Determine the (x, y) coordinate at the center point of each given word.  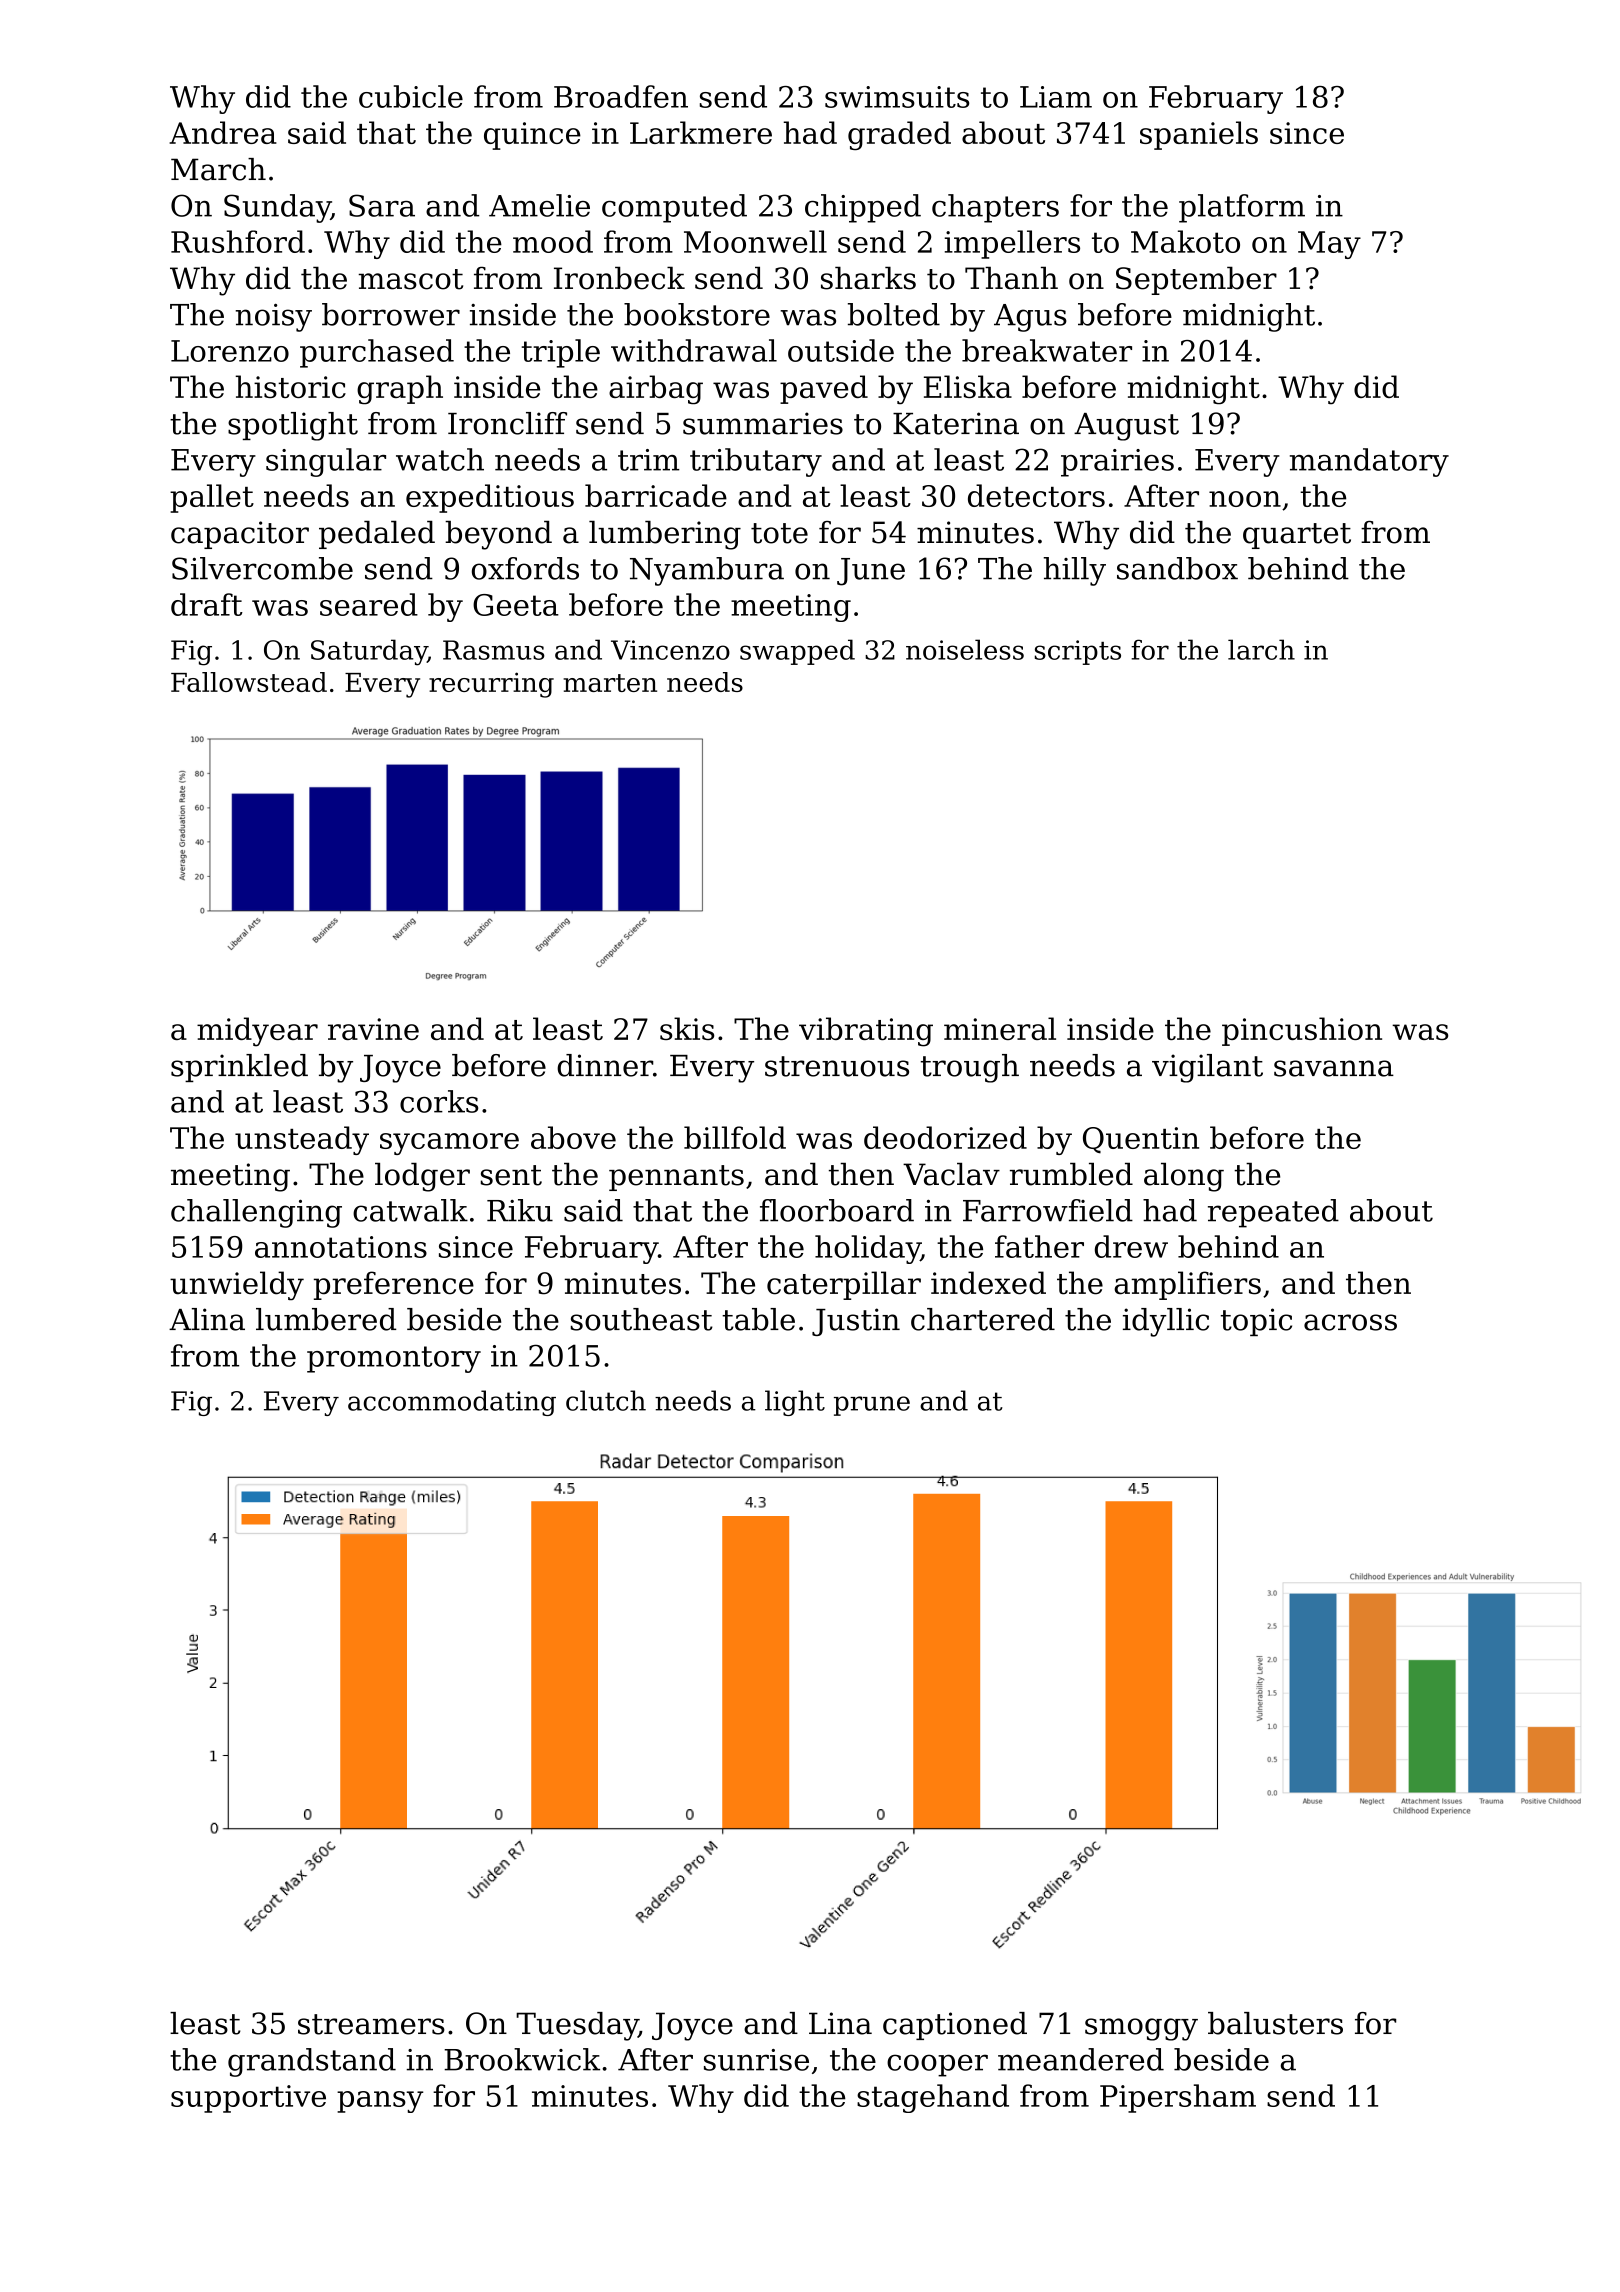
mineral (1000, 1028)
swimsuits (897, 97)
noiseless (965, 649)
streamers (371, 2024)
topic (1256, 1322)
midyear (257, 1032)
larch (1261, 649)
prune (872, 1406)
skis (687, 1028)
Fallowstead (249, 682)
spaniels (1199, 135)
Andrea (223, 132)
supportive (248, 2099)
